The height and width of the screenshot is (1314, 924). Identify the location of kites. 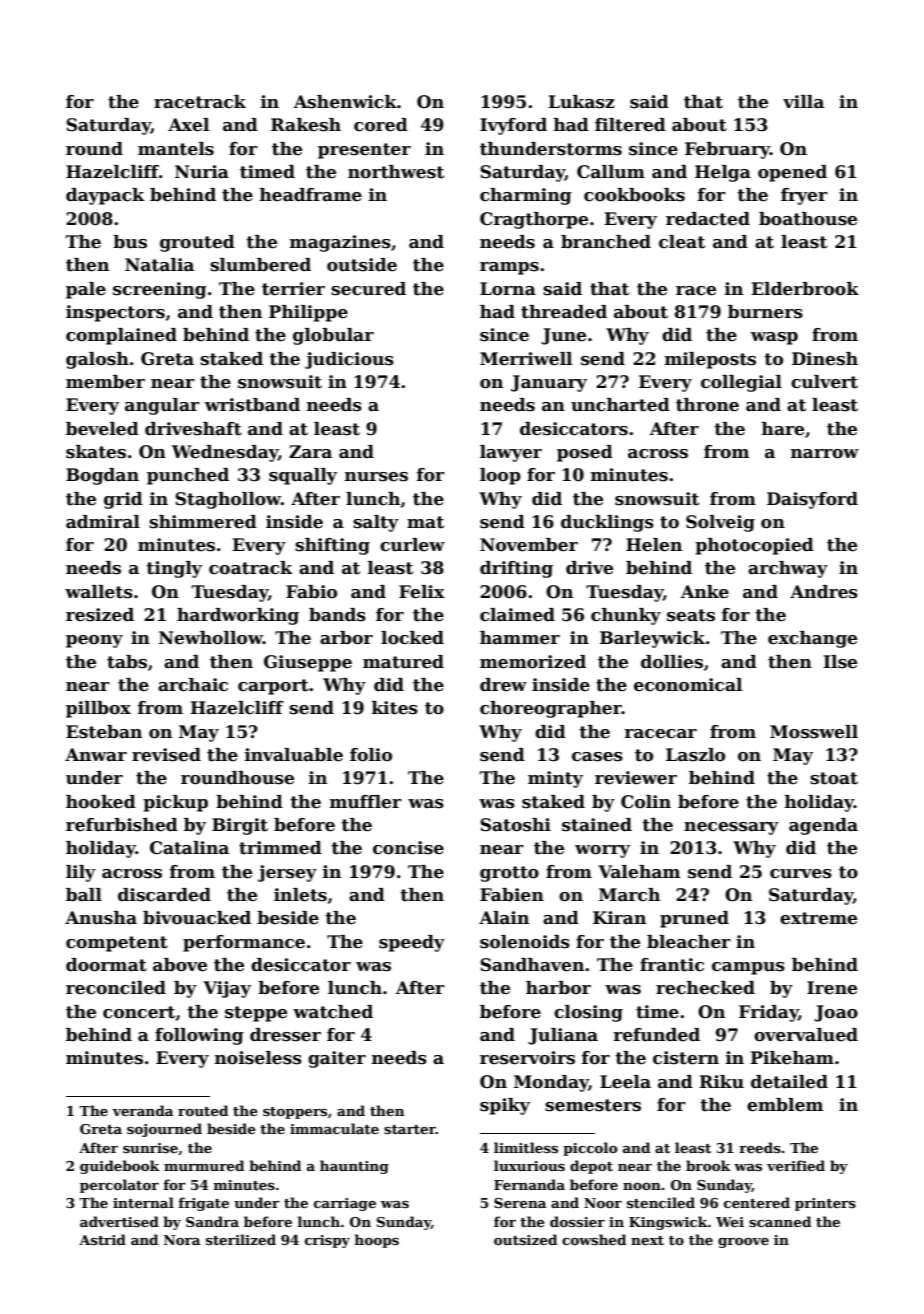
(395, 708).
